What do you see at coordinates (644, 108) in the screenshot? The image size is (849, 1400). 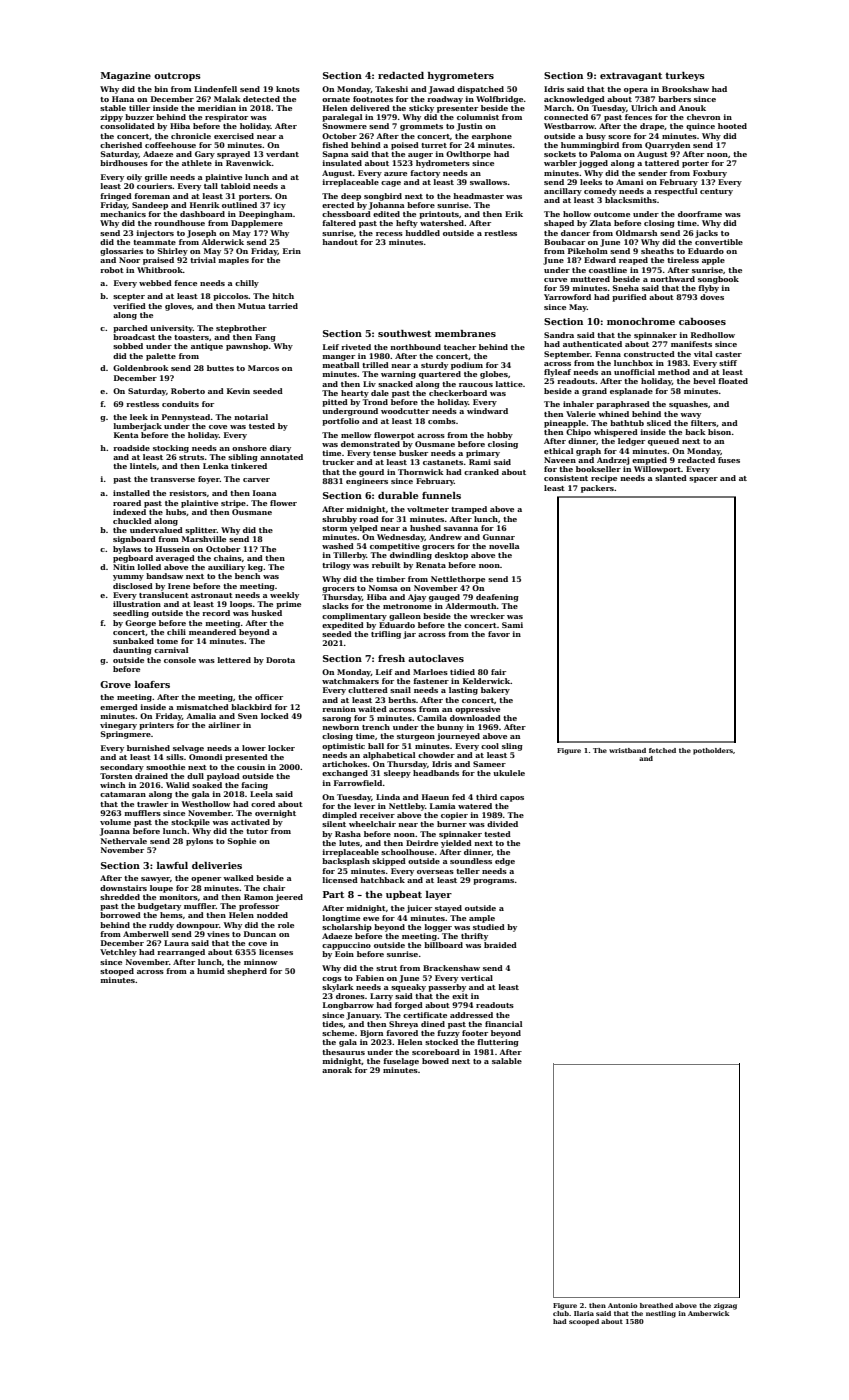 I see `Ulrich` at bounding box center [644, 108].
